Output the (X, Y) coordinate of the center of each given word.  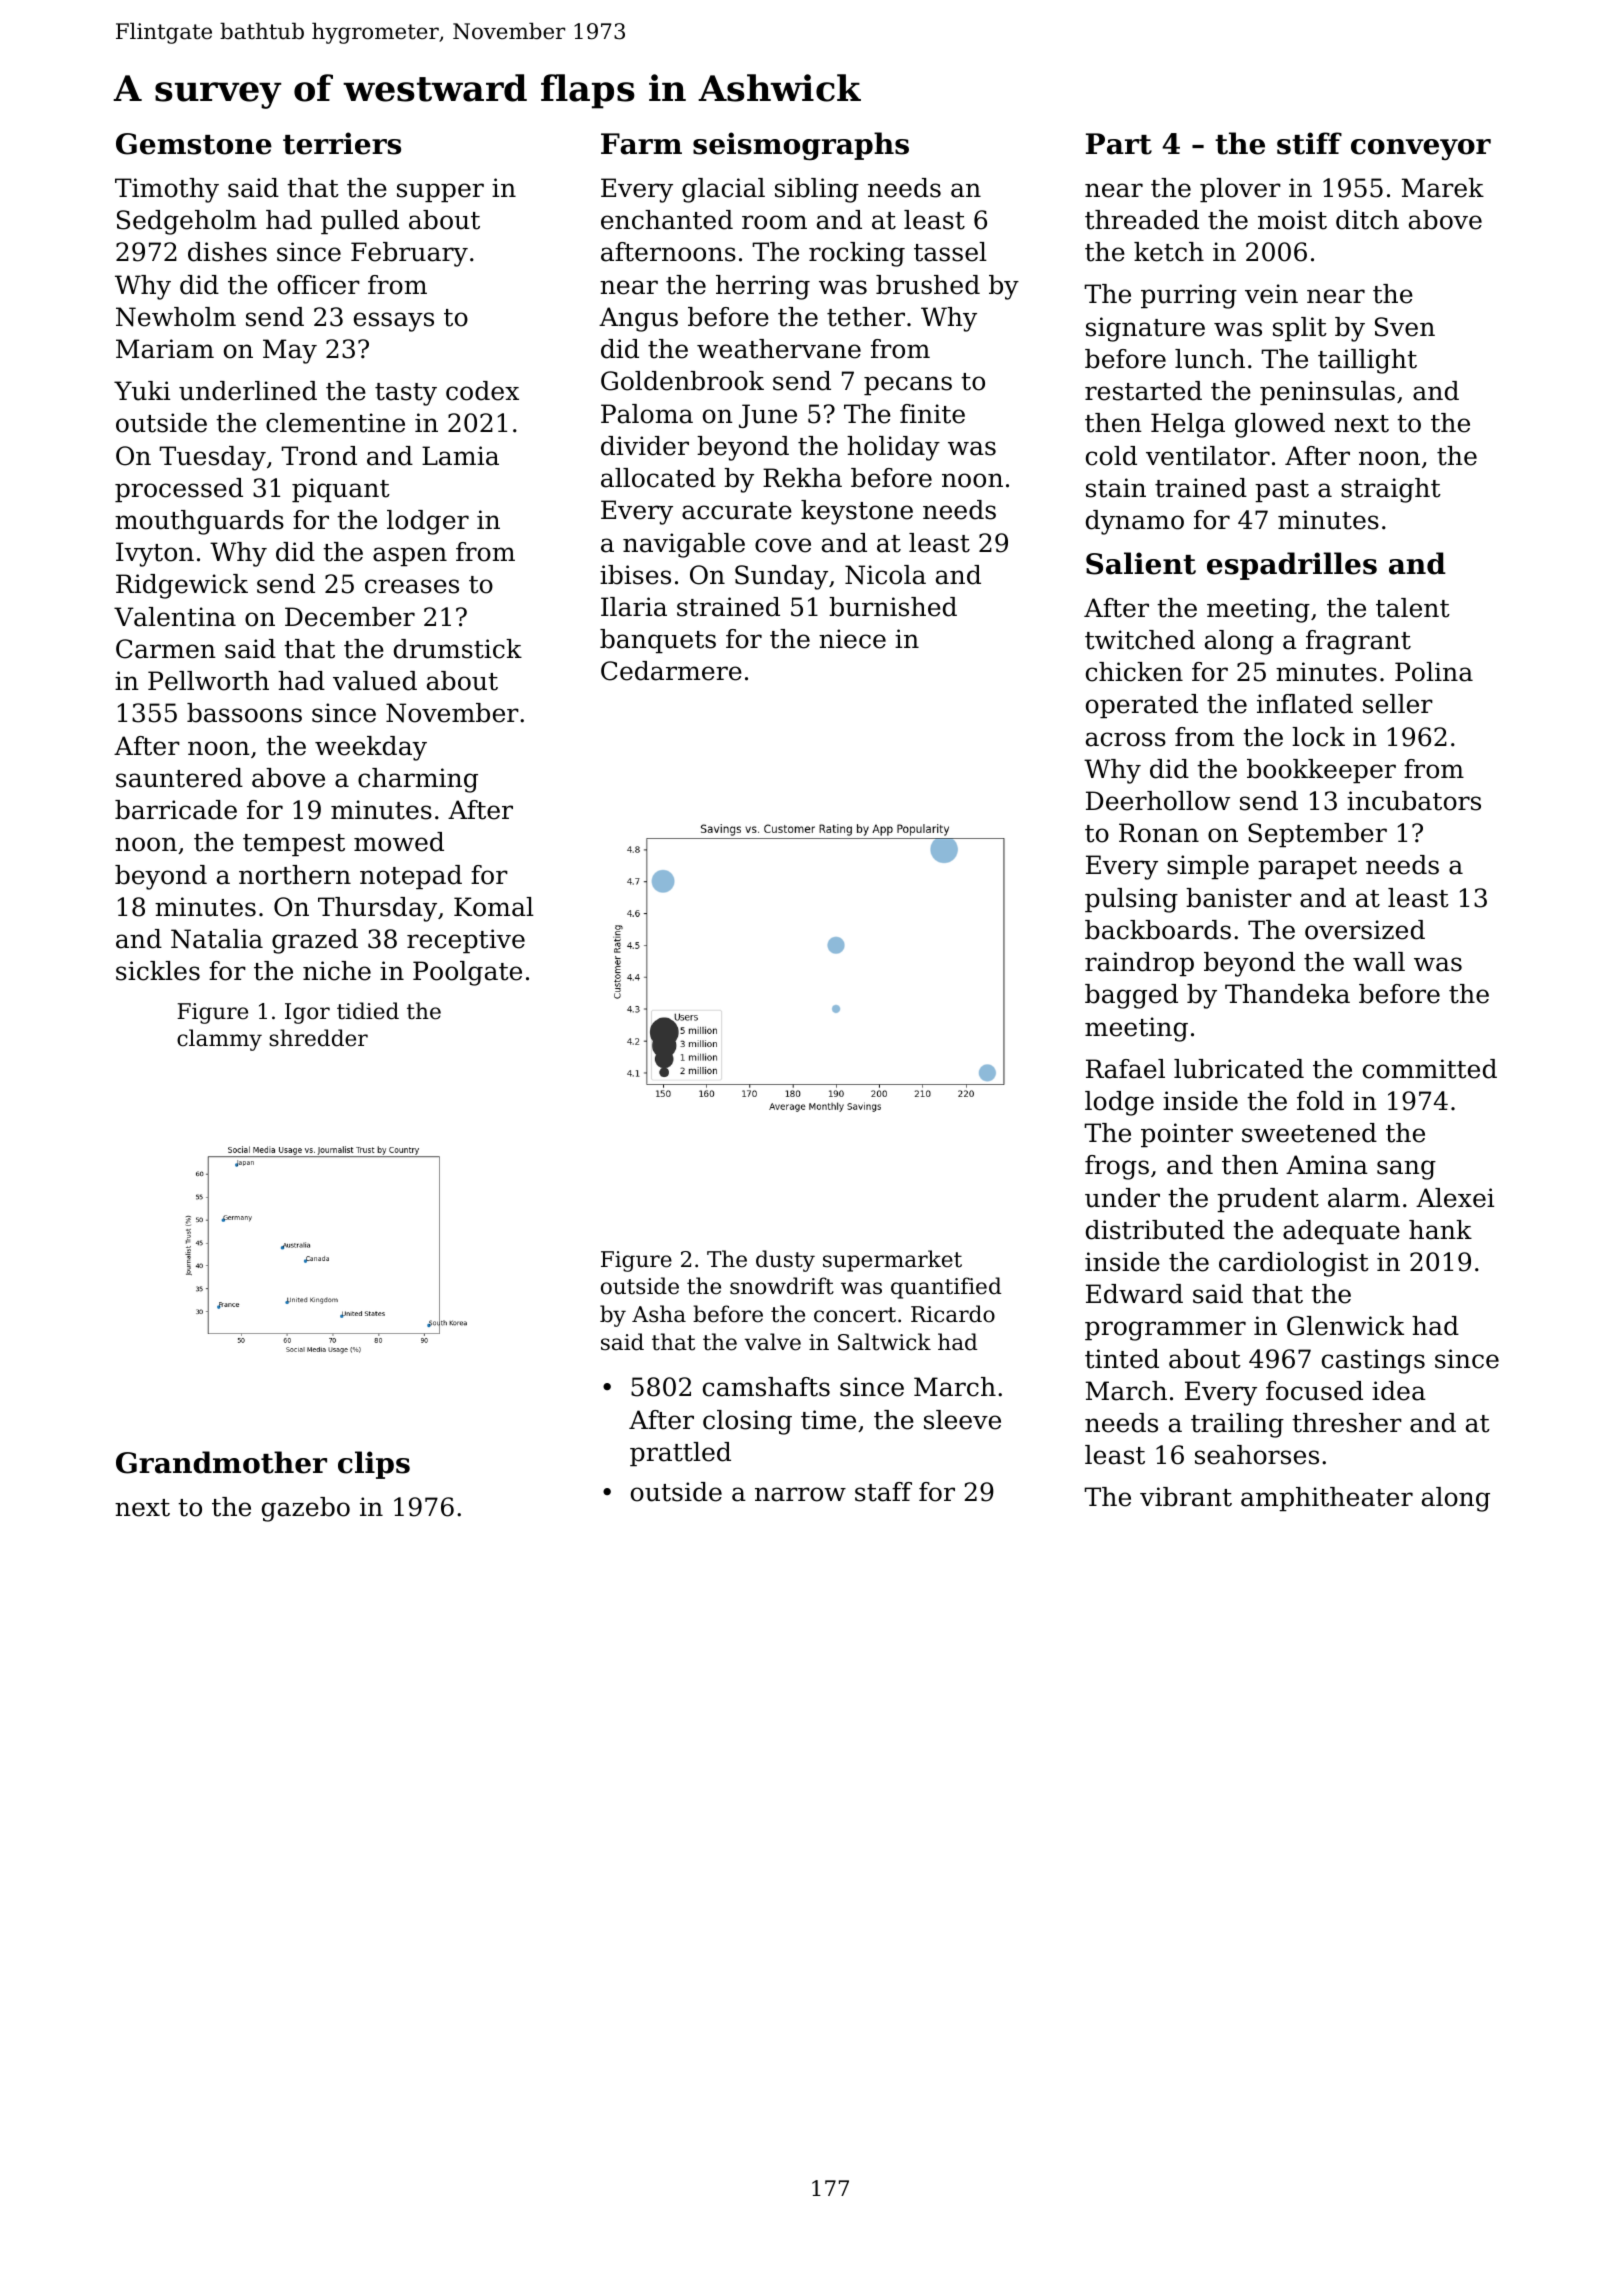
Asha (659, 1314)
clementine (335, 423)
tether (866, 317)
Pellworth (208, 681)
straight (1391, 490)
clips (374, 1465)
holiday (893, 448)
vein (1271, 294)
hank (1440, 1230)
